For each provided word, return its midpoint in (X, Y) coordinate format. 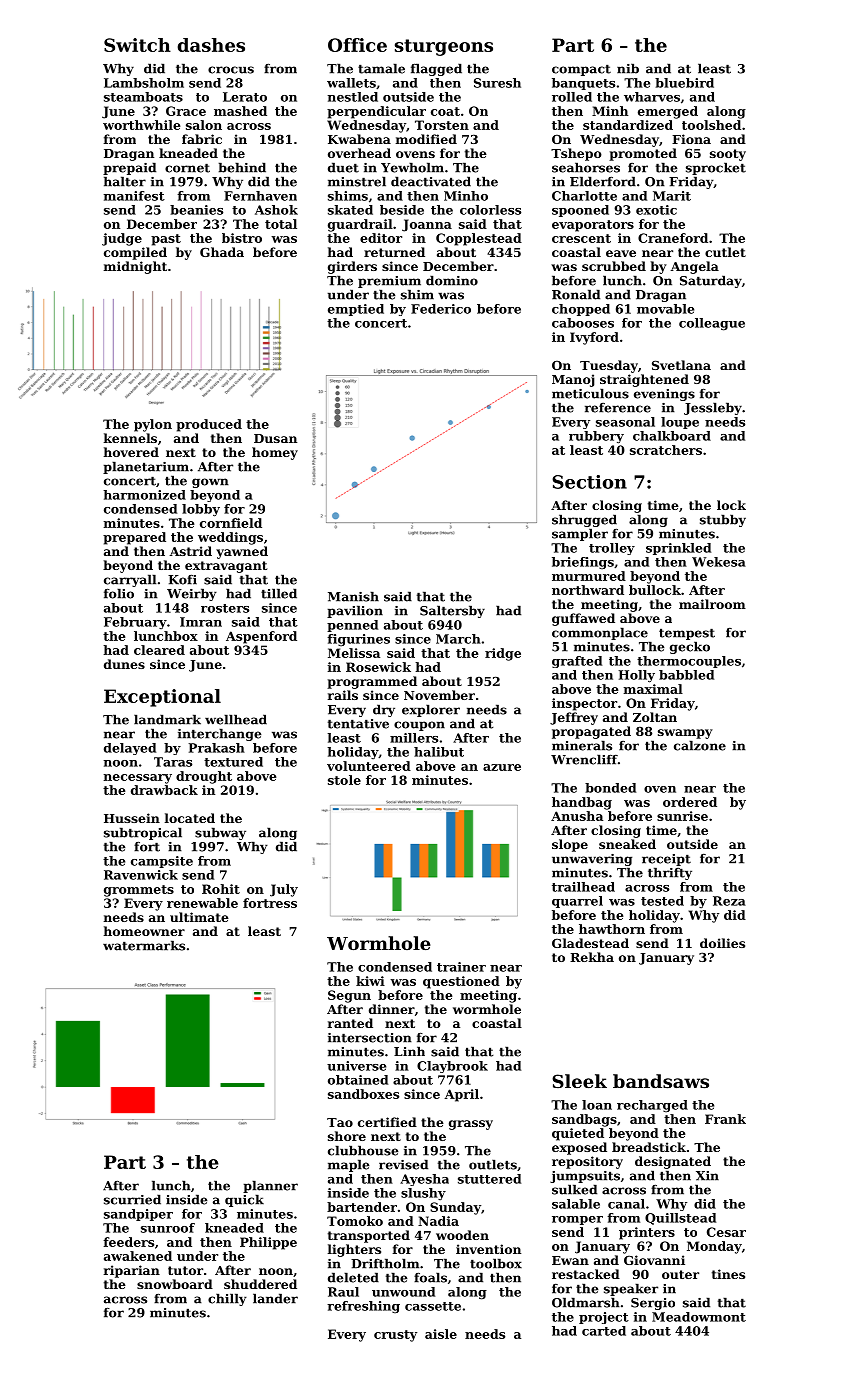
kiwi (370, 981)
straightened (644, 380)
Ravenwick (141, 875)
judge (122, 239)
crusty (395, 1336)
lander (275, 1298)
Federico (441, 309)
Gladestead (590, 943)
